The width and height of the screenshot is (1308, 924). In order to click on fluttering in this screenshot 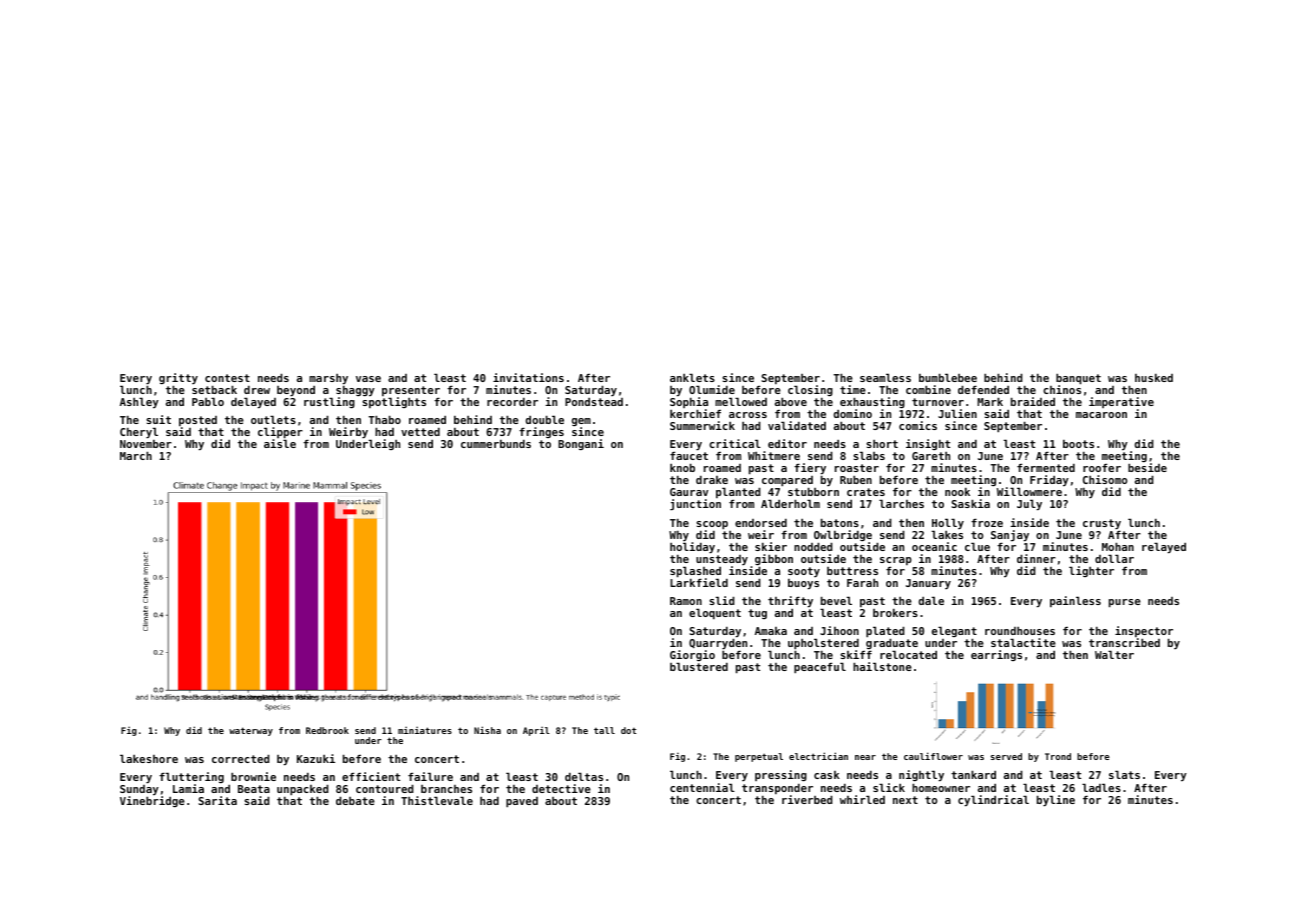, I will do `click(191, 777)`.
